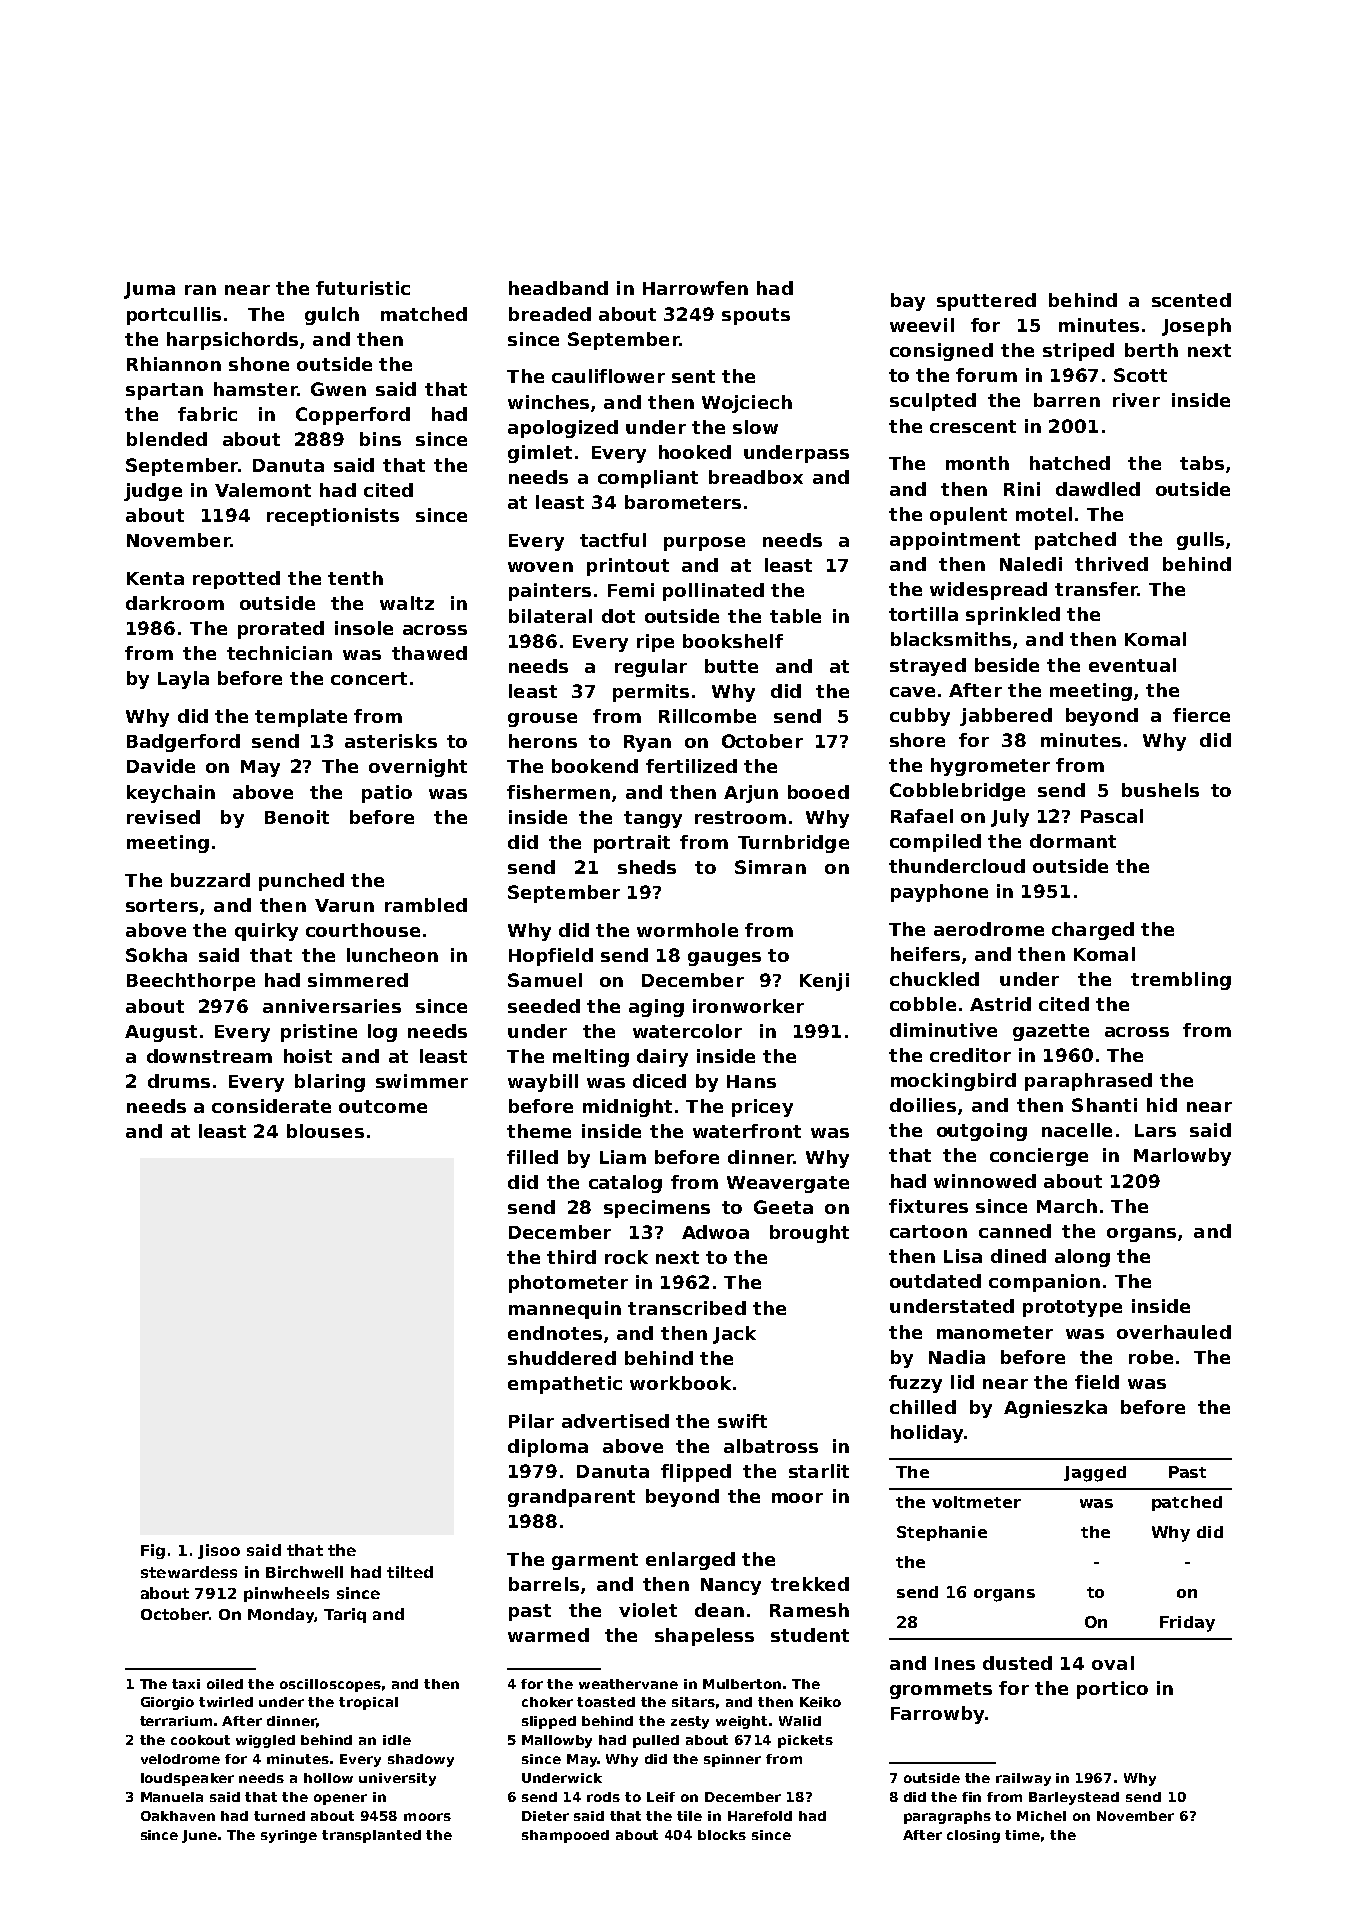 This document has height=1919, width=1357. I want to click on time, so click(1022, 1835).
